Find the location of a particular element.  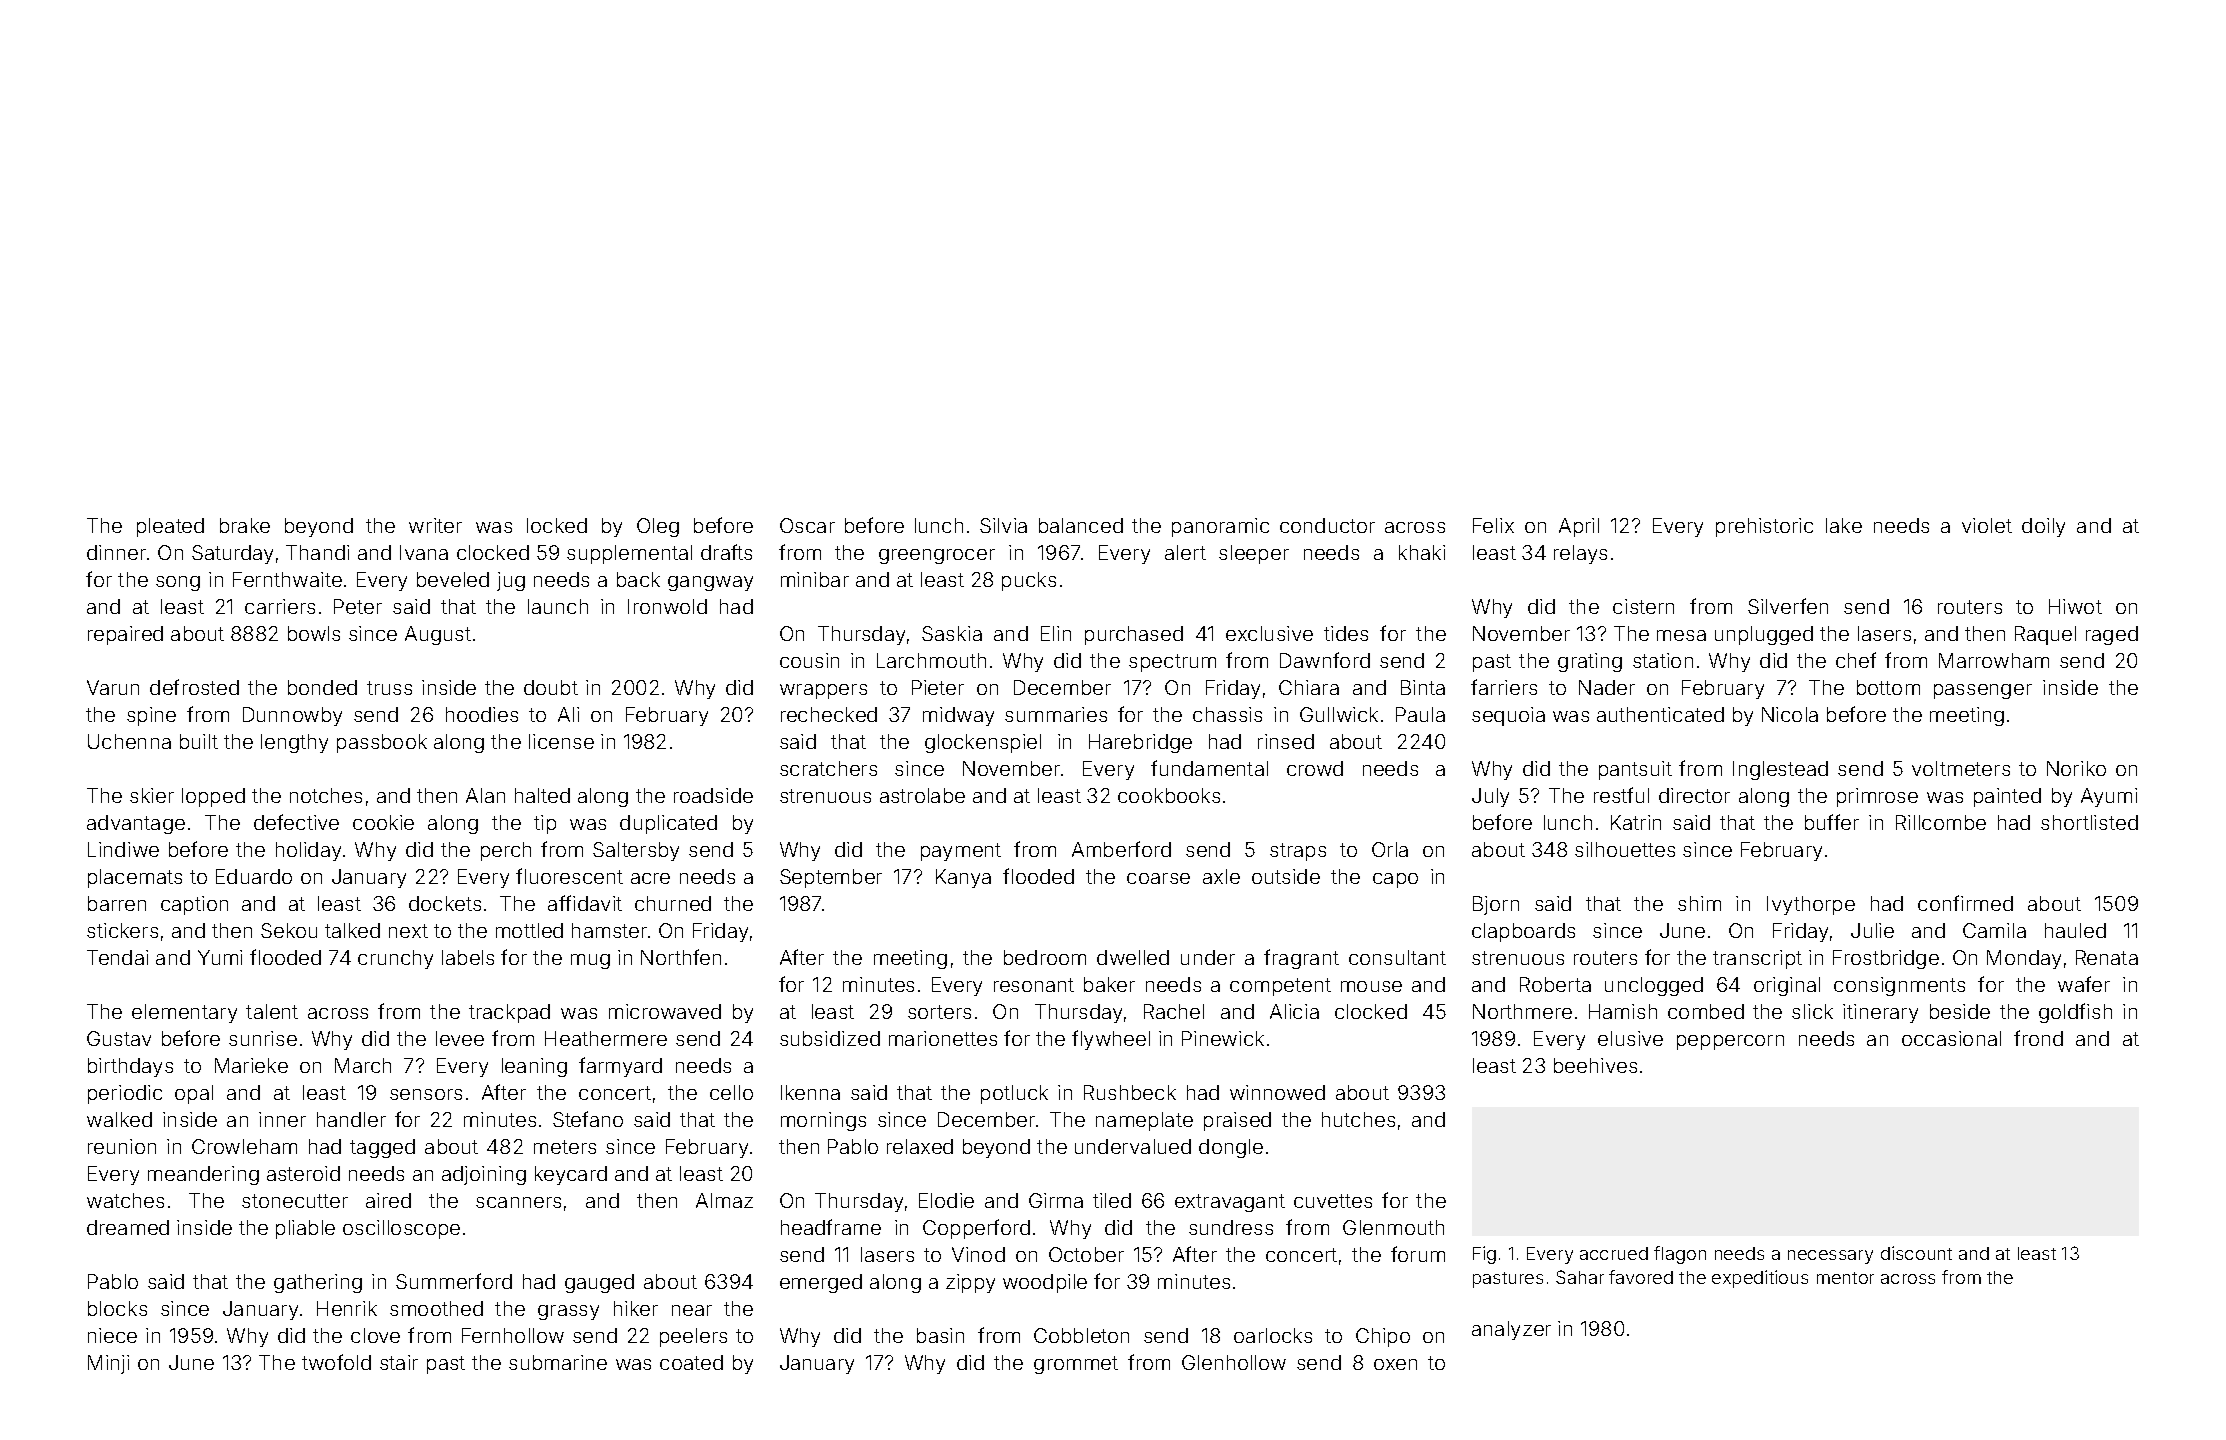

analyzer is located at coordinates (1511, 1330).
